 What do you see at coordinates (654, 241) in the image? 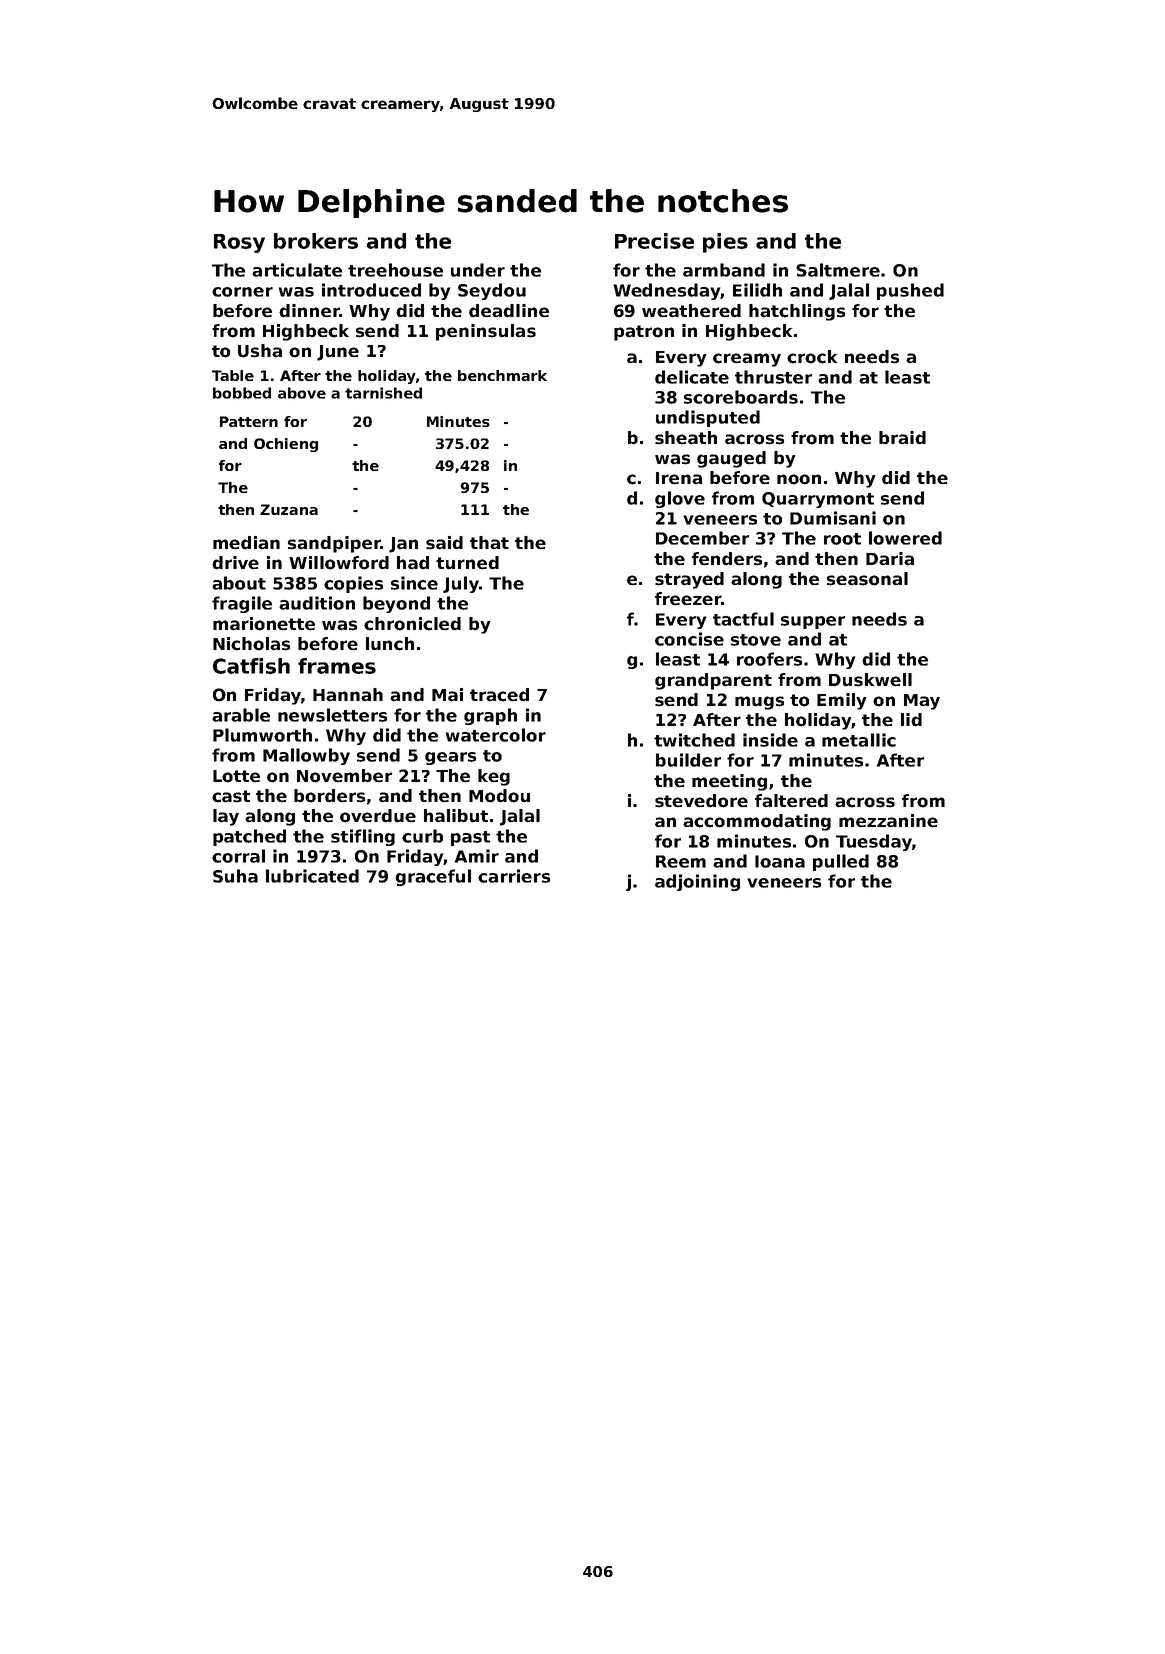
I see `Precise` at bounding box center [654, 241].
